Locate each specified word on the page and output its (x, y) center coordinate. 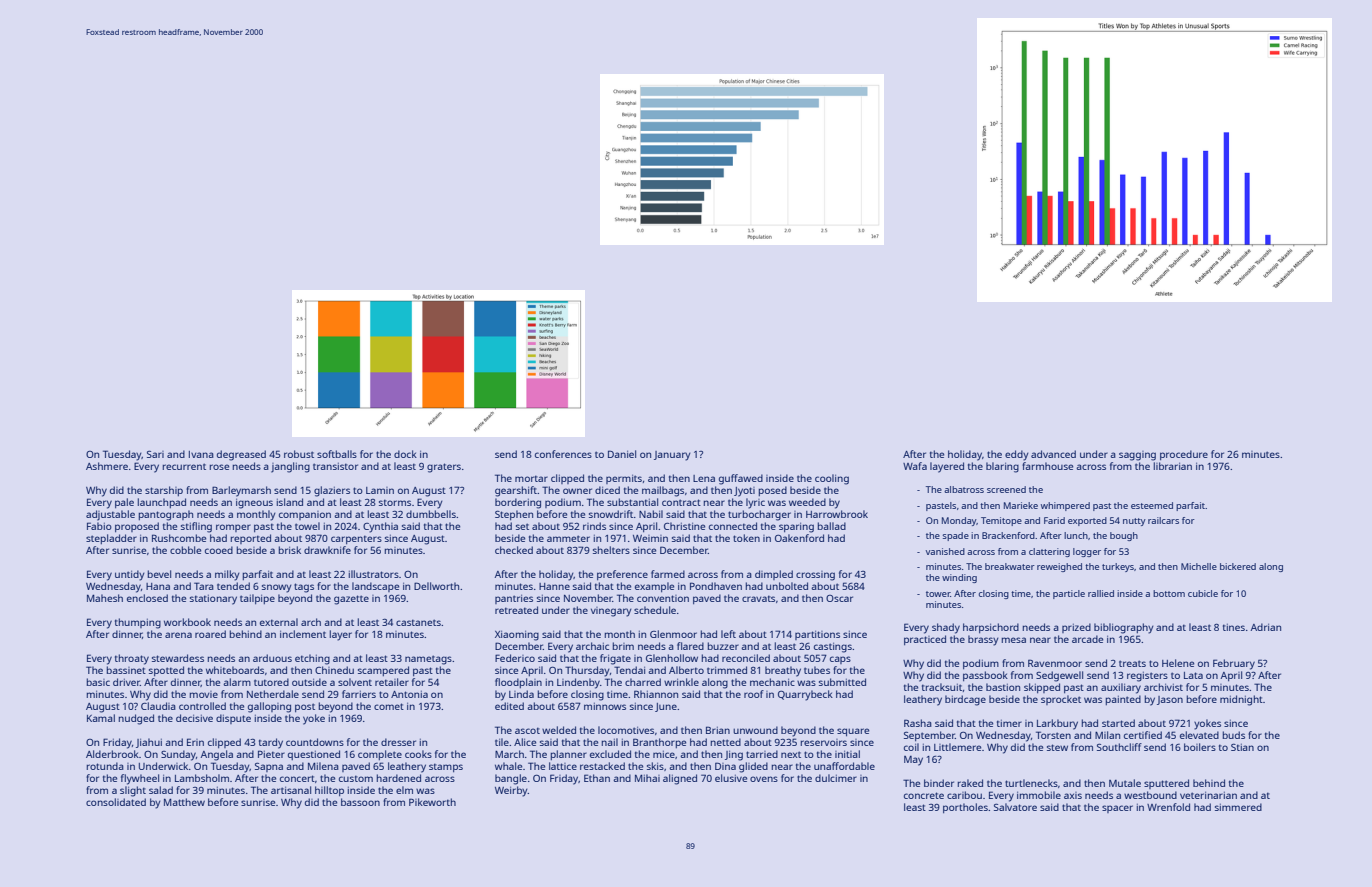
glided (753, 767)
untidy (130, 575)
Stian (1242, 747)
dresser (398, 742)
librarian (1173, 466)
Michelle (1199, 566)
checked (514, 550)
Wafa (915, 466)
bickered (1238, 566)
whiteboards (235, 670)
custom (356, 778)
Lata (1193, 675)
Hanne (554, 586)
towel (307, 526)
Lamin (380, 490)
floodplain (518, 683)
